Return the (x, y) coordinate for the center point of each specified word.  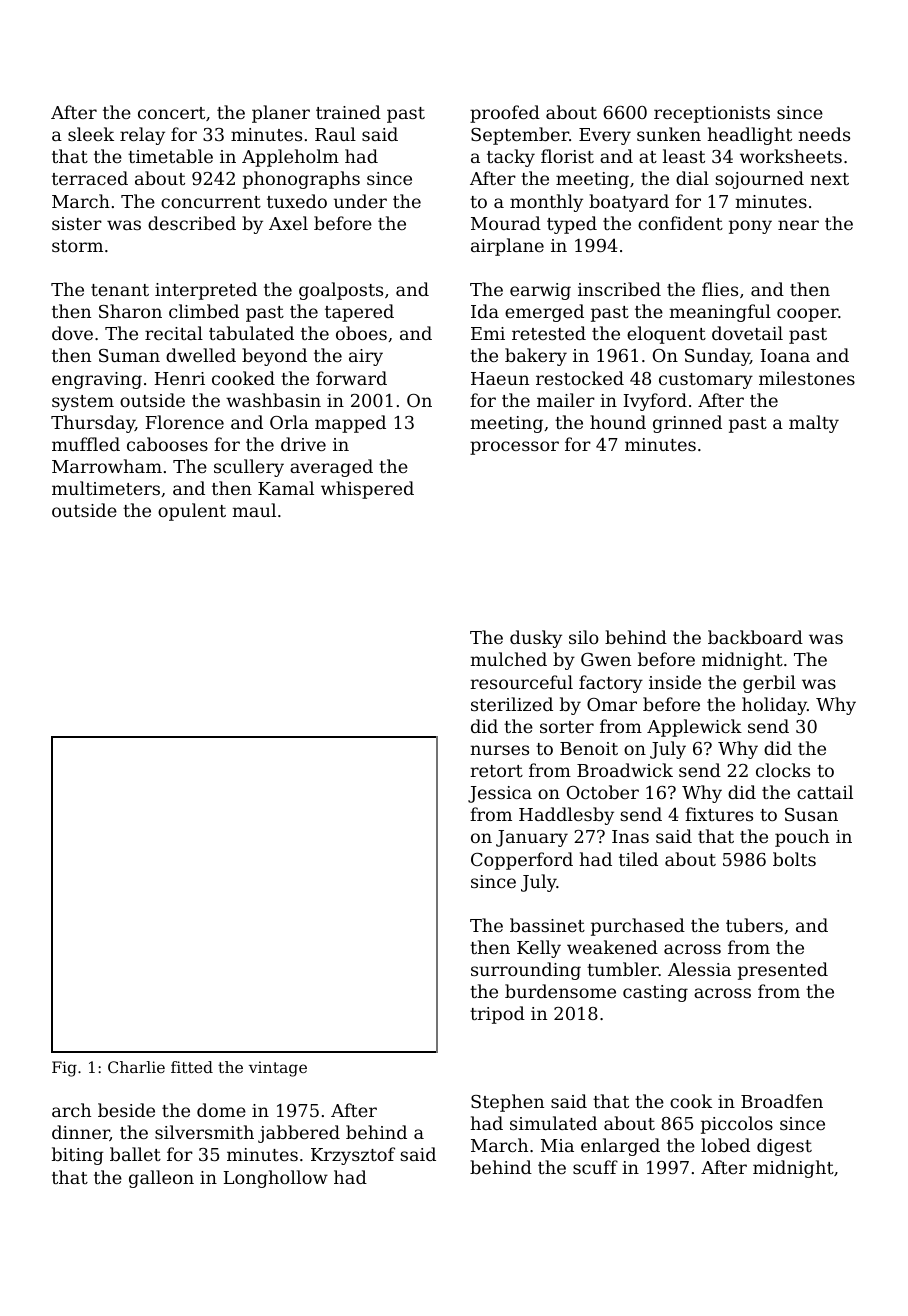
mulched (509, 659)
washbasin (273, 400)
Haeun (500, 378)
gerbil (769, 684)
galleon (161, 1179)
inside (675, 682)
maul (254, 510)
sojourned (759, 180)
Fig (64, 1069)
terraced (90, 178)
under (360, 201)
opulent (192, 512)
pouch (802, 838)
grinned (687, 424)
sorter (567, 727)
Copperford (522, 861)
